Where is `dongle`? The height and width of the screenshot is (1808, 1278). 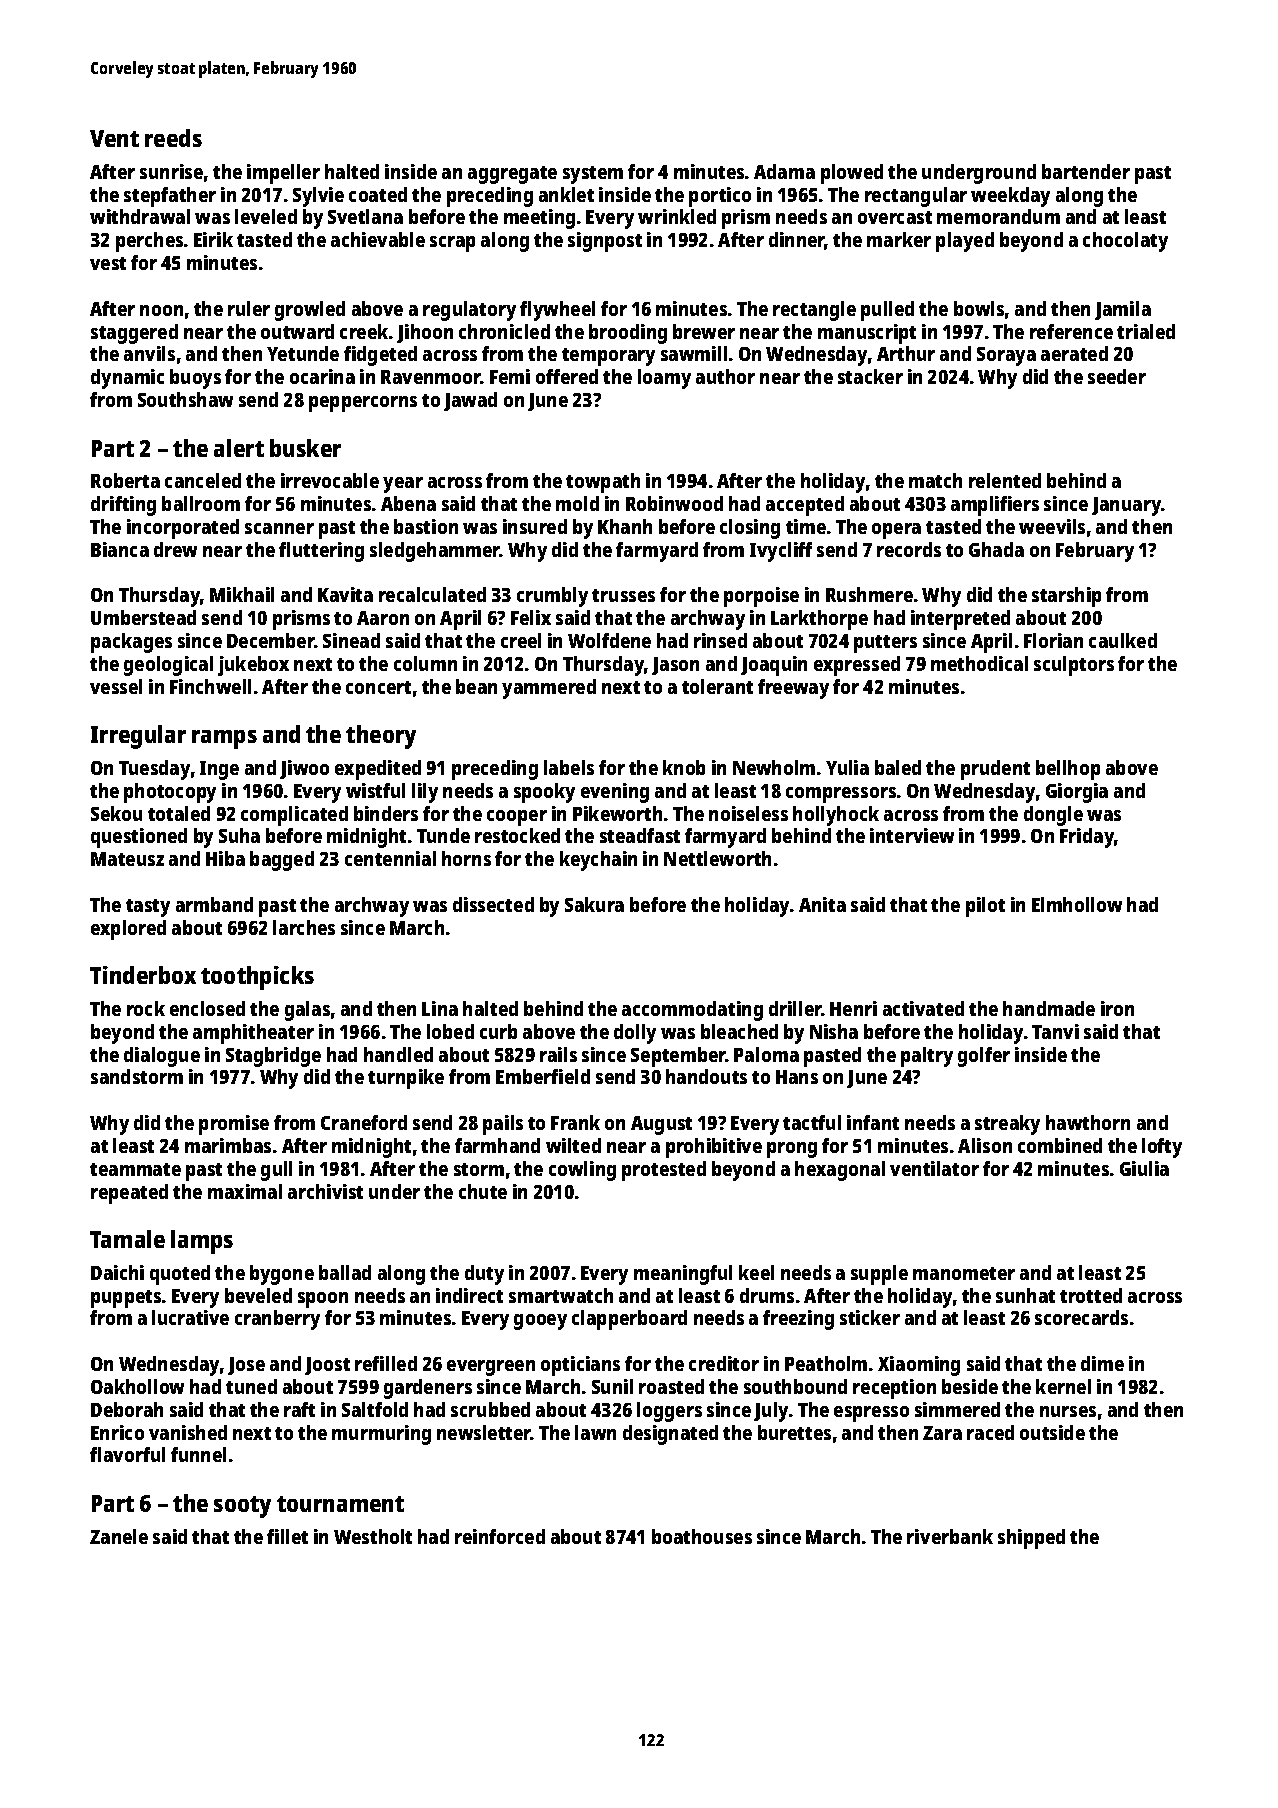
dongle is located at coordinates (1053, 816).
